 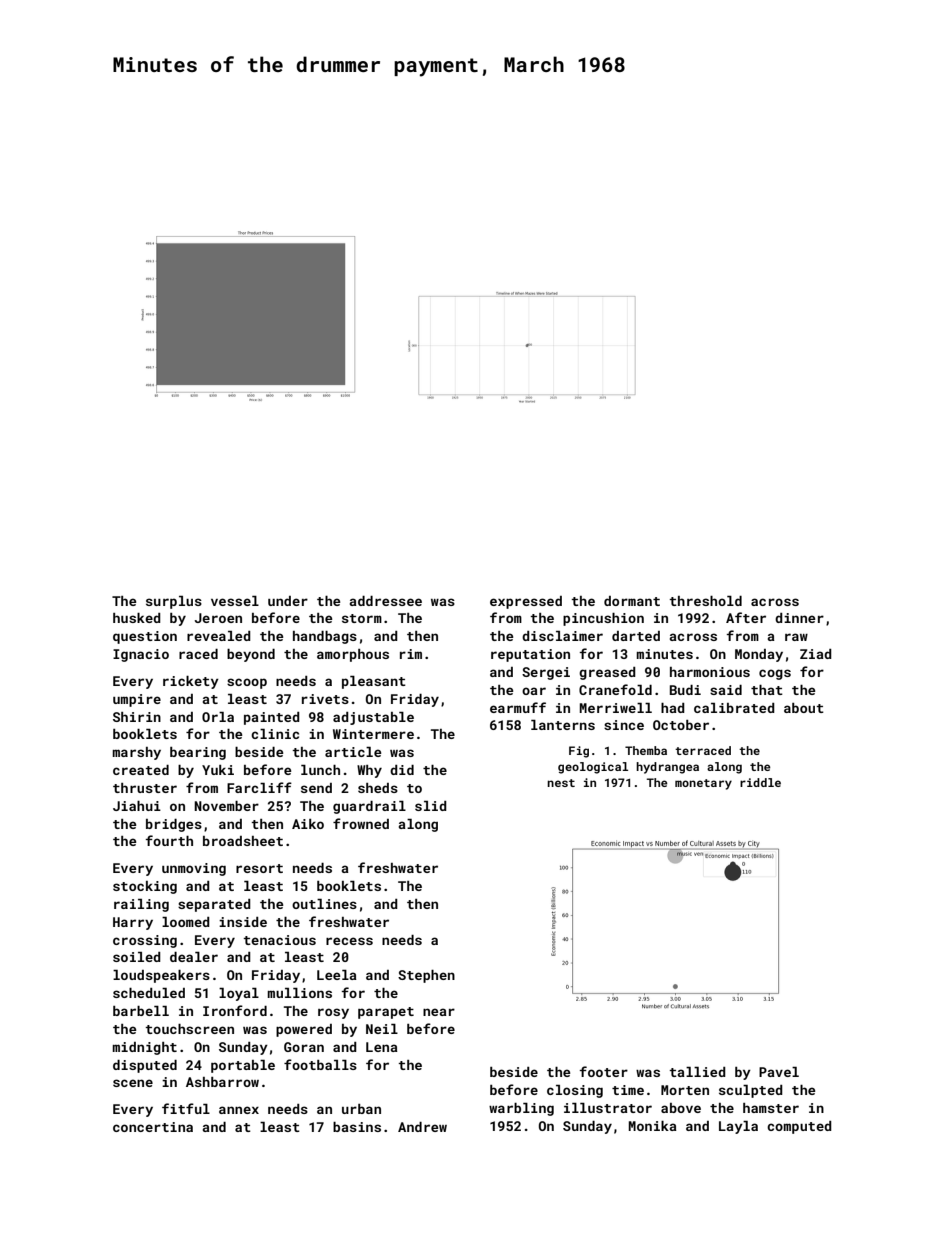 I want to click on basins, so click(x=357, y=1127).
